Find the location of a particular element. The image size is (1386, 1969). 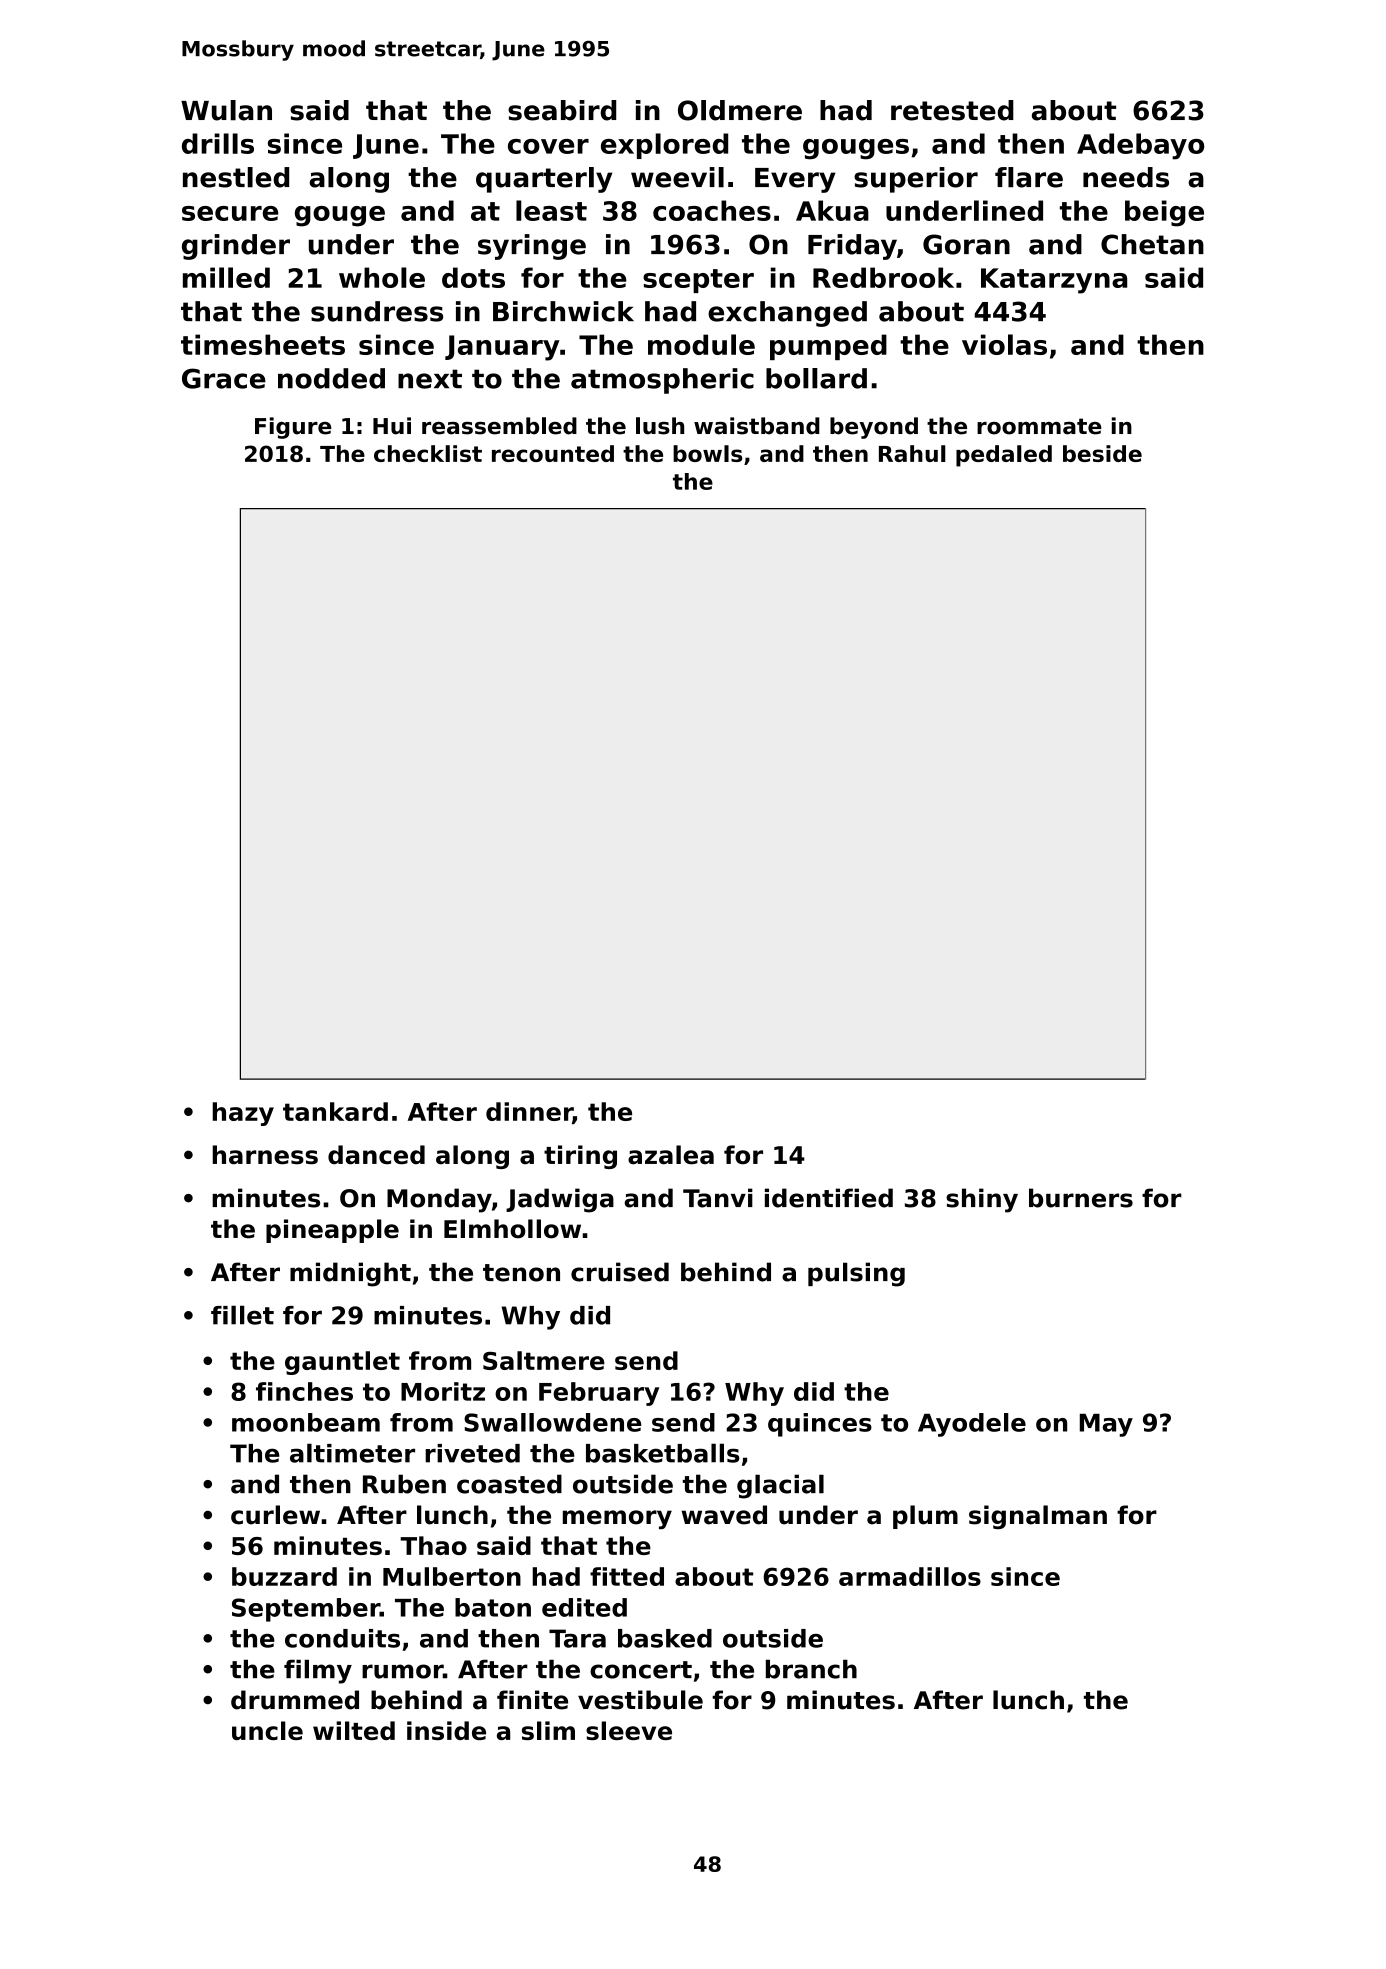

flare is located at coordinates (1029, 177).
